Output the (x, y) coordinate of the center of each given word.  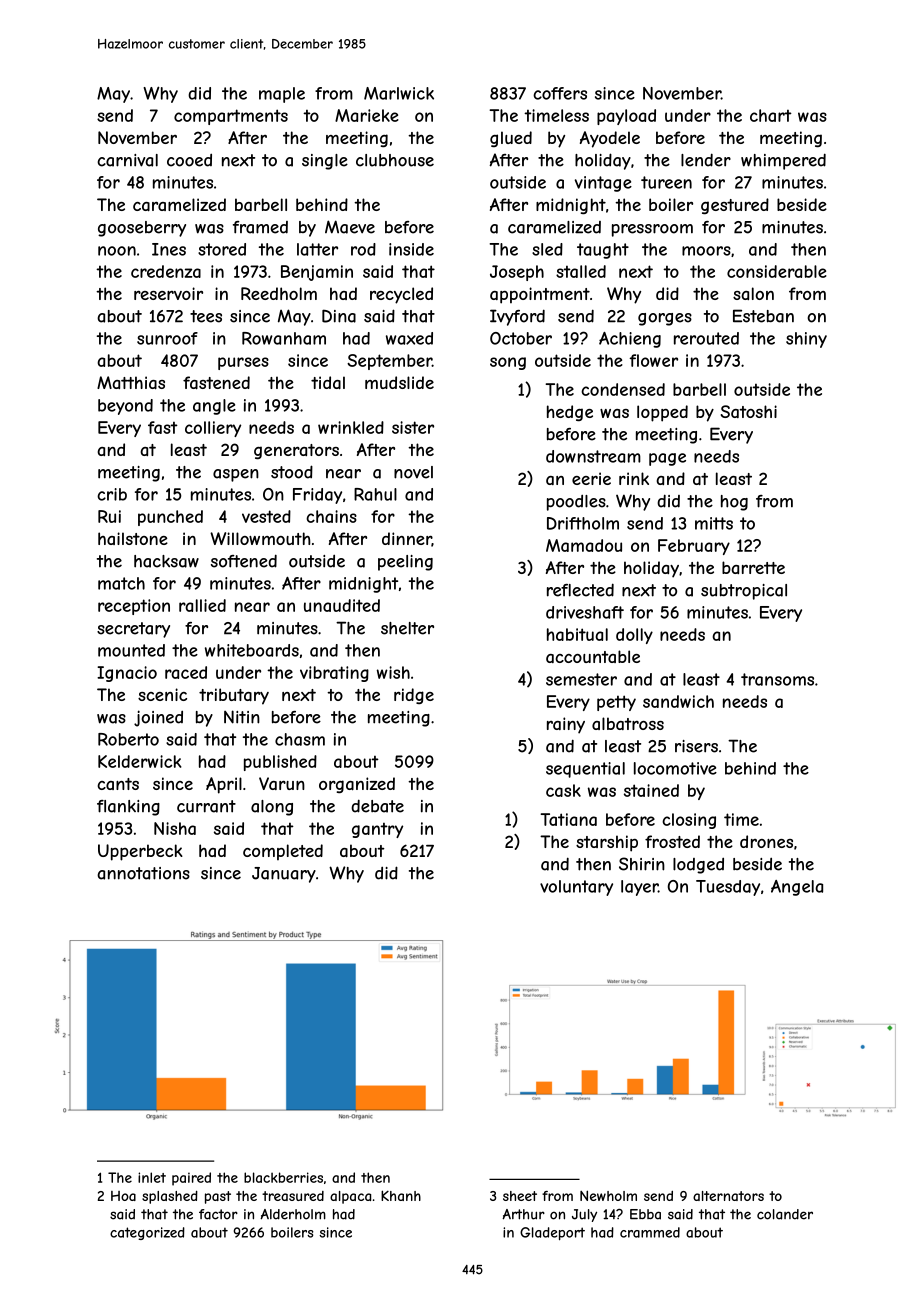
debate (377, 806)
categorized (147, 1233)
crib (112, 494)
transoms (777, 679)
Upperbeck (140, 852)
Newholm (608, 1195)
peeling (405, 563)
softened (244, 561)
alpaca (350, 1197)
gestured (735, 206)
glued (511, 139)
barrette (753, 567)
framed (260, 227)
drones (766, 841)
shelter (407, 628)
